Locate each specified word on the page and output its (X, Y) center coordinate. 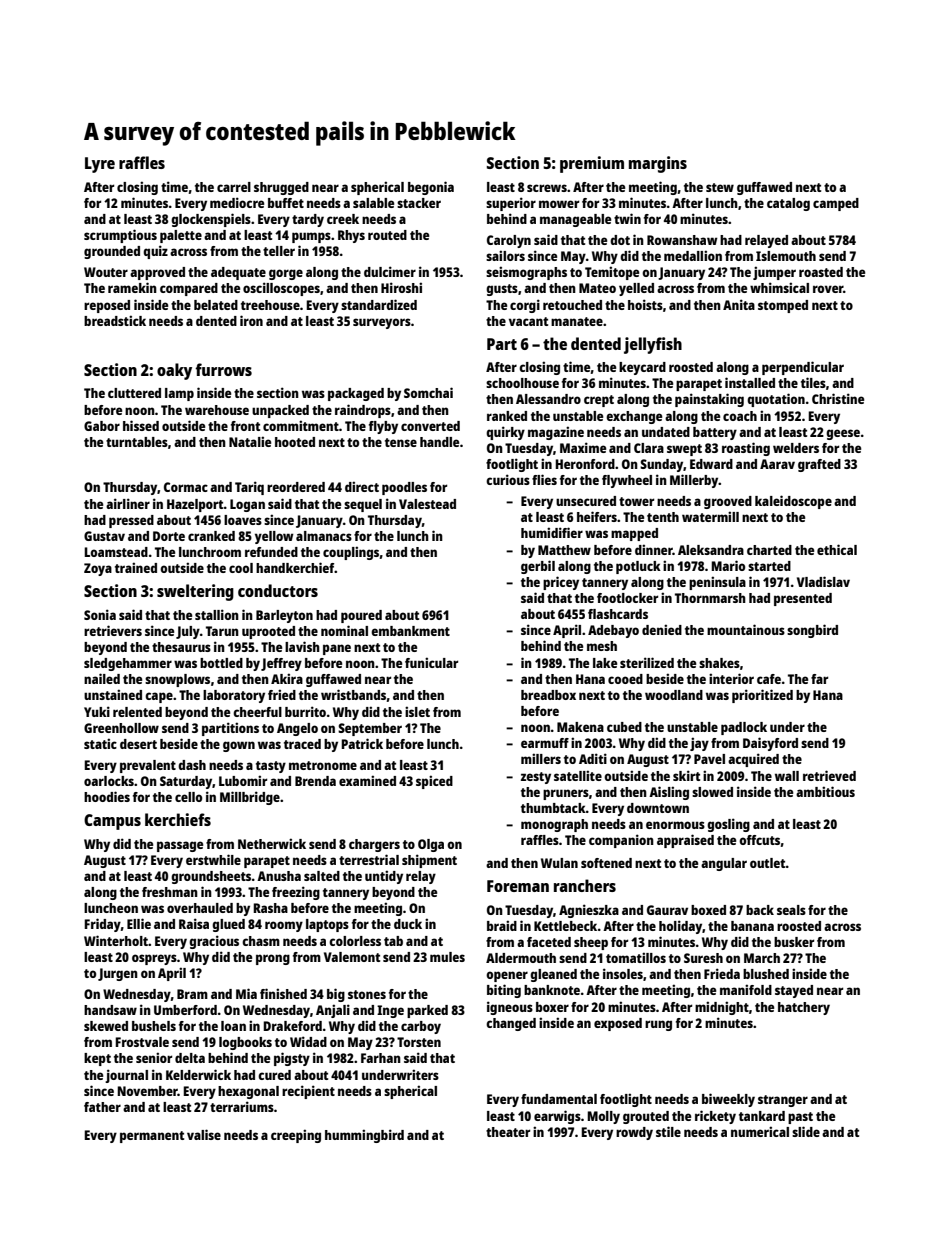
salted (322, 876)
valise (204, 1134)
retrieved (829, 775)
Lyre (100, 165)
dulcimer (390, 271)
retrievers (113, 630)
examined (367, 780)
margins (658, 164)
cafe (769, 679)
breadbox (548, 695)
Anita (739, 304)
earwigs (557, 1117)
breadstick (115, 320)
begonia (431, 188)
